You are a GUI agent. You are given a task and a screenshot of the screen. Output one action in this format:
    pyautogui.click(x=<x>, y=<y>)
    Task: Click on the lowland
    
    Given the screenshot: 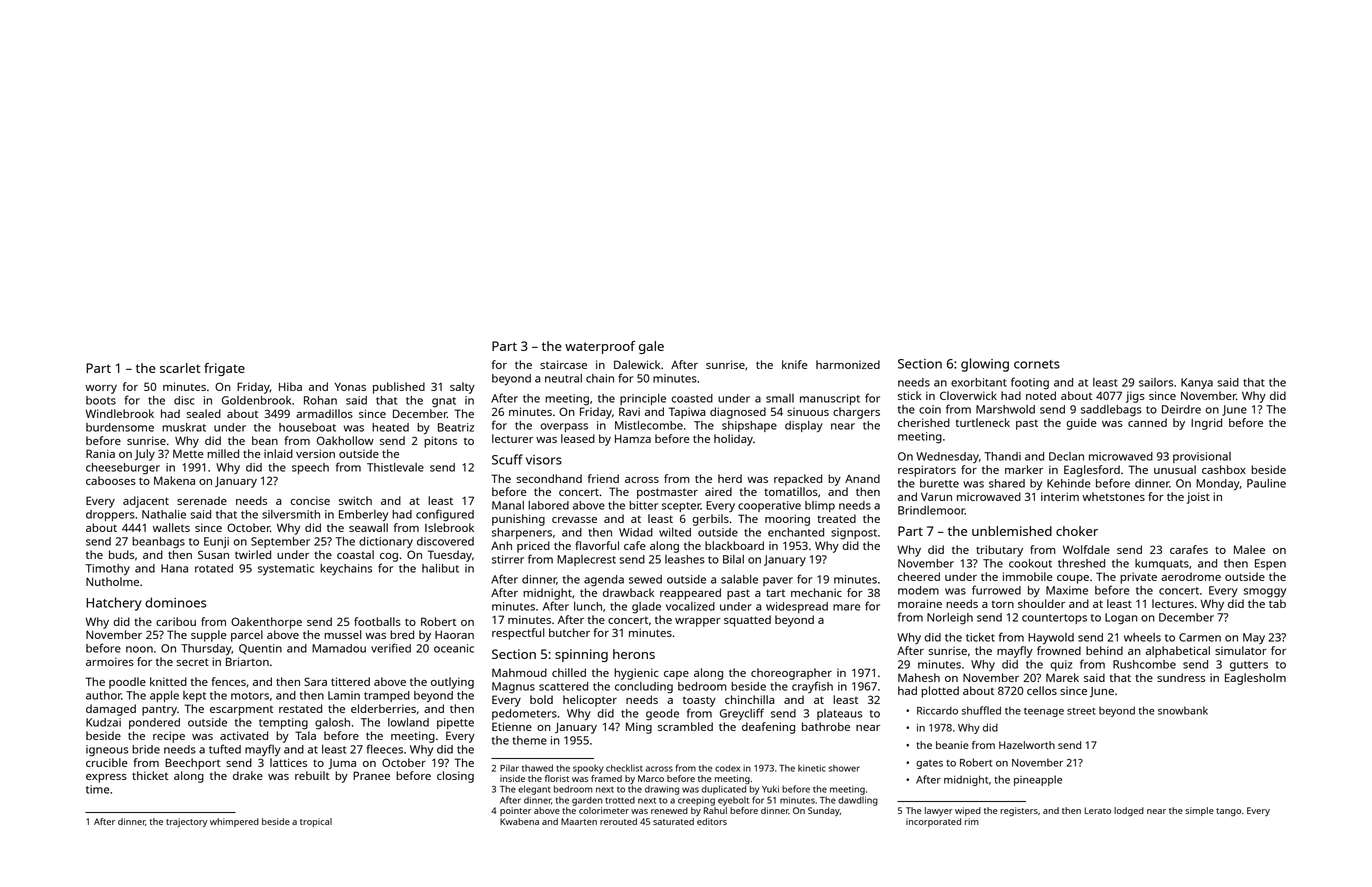 What is the action you would take?
    pyautogui.click(x=408, y=722)
